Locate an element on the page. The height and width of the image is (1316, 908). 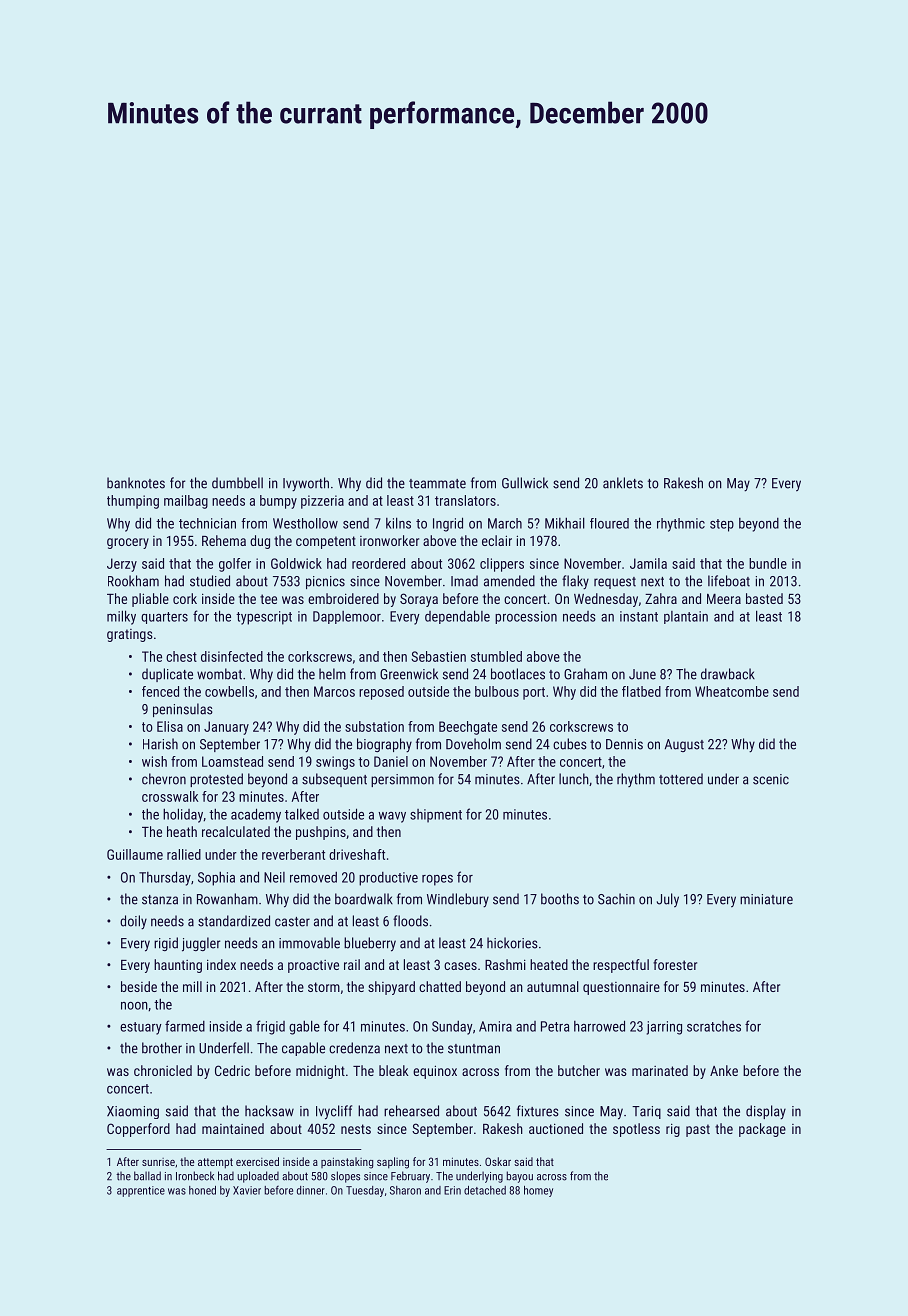
Marcos is located at coordinates (334, 691).
